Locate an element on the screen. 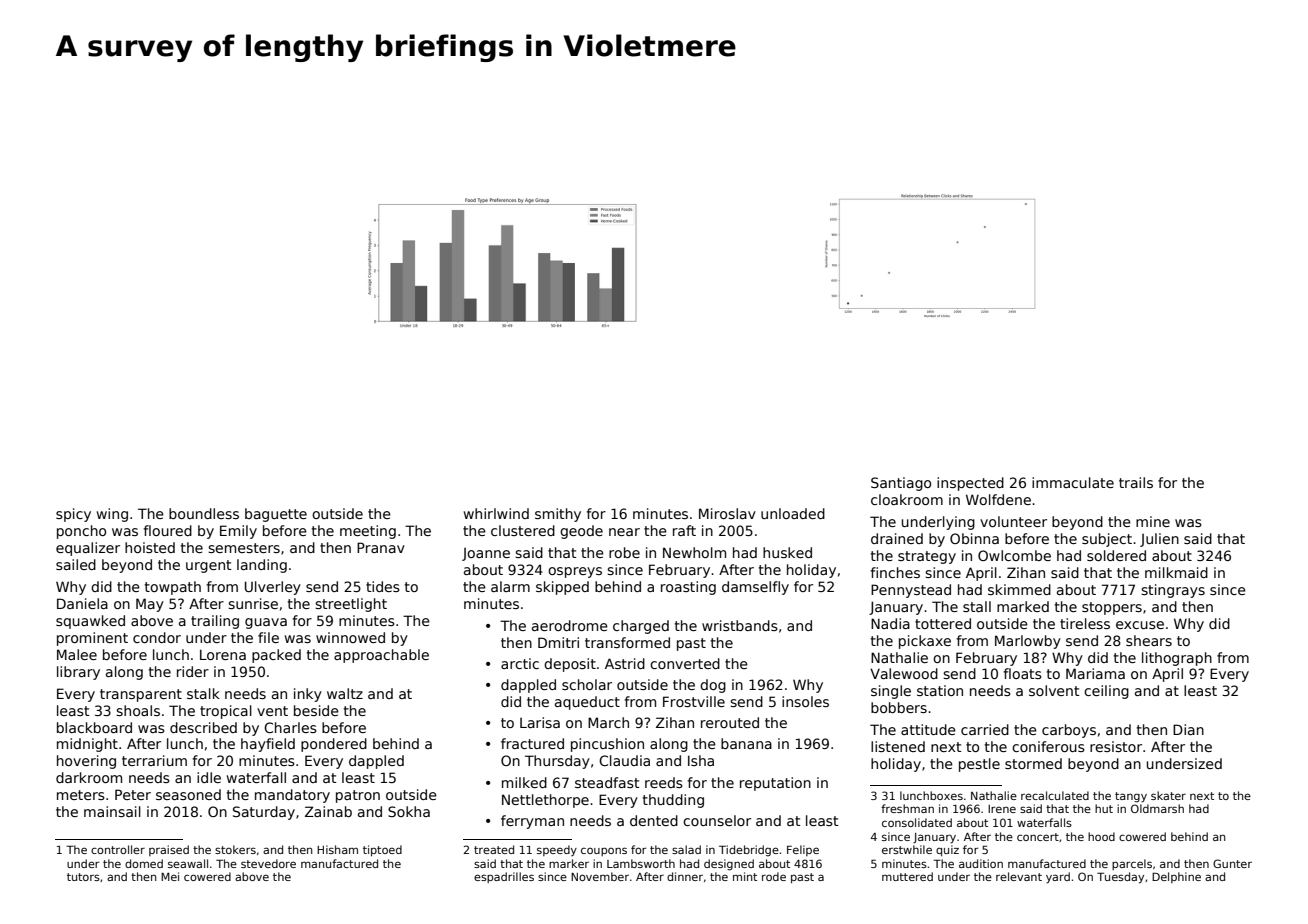 The height and width of the screenshot is (924, 1308). baguette is located at coordinates (276, 515).
